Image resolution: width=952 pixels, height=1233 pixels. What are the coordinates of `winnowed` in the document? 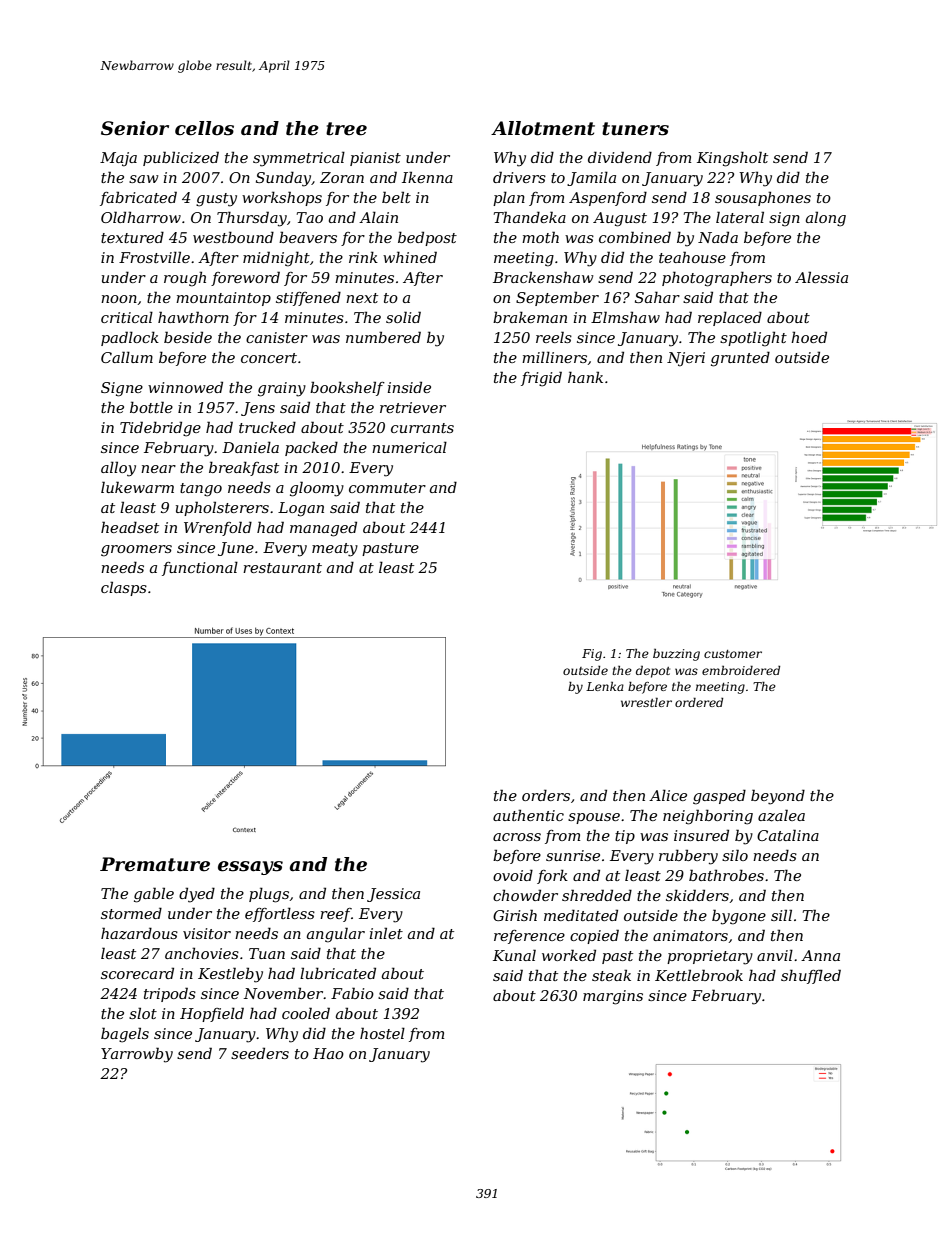 It's located at (185, 387).
